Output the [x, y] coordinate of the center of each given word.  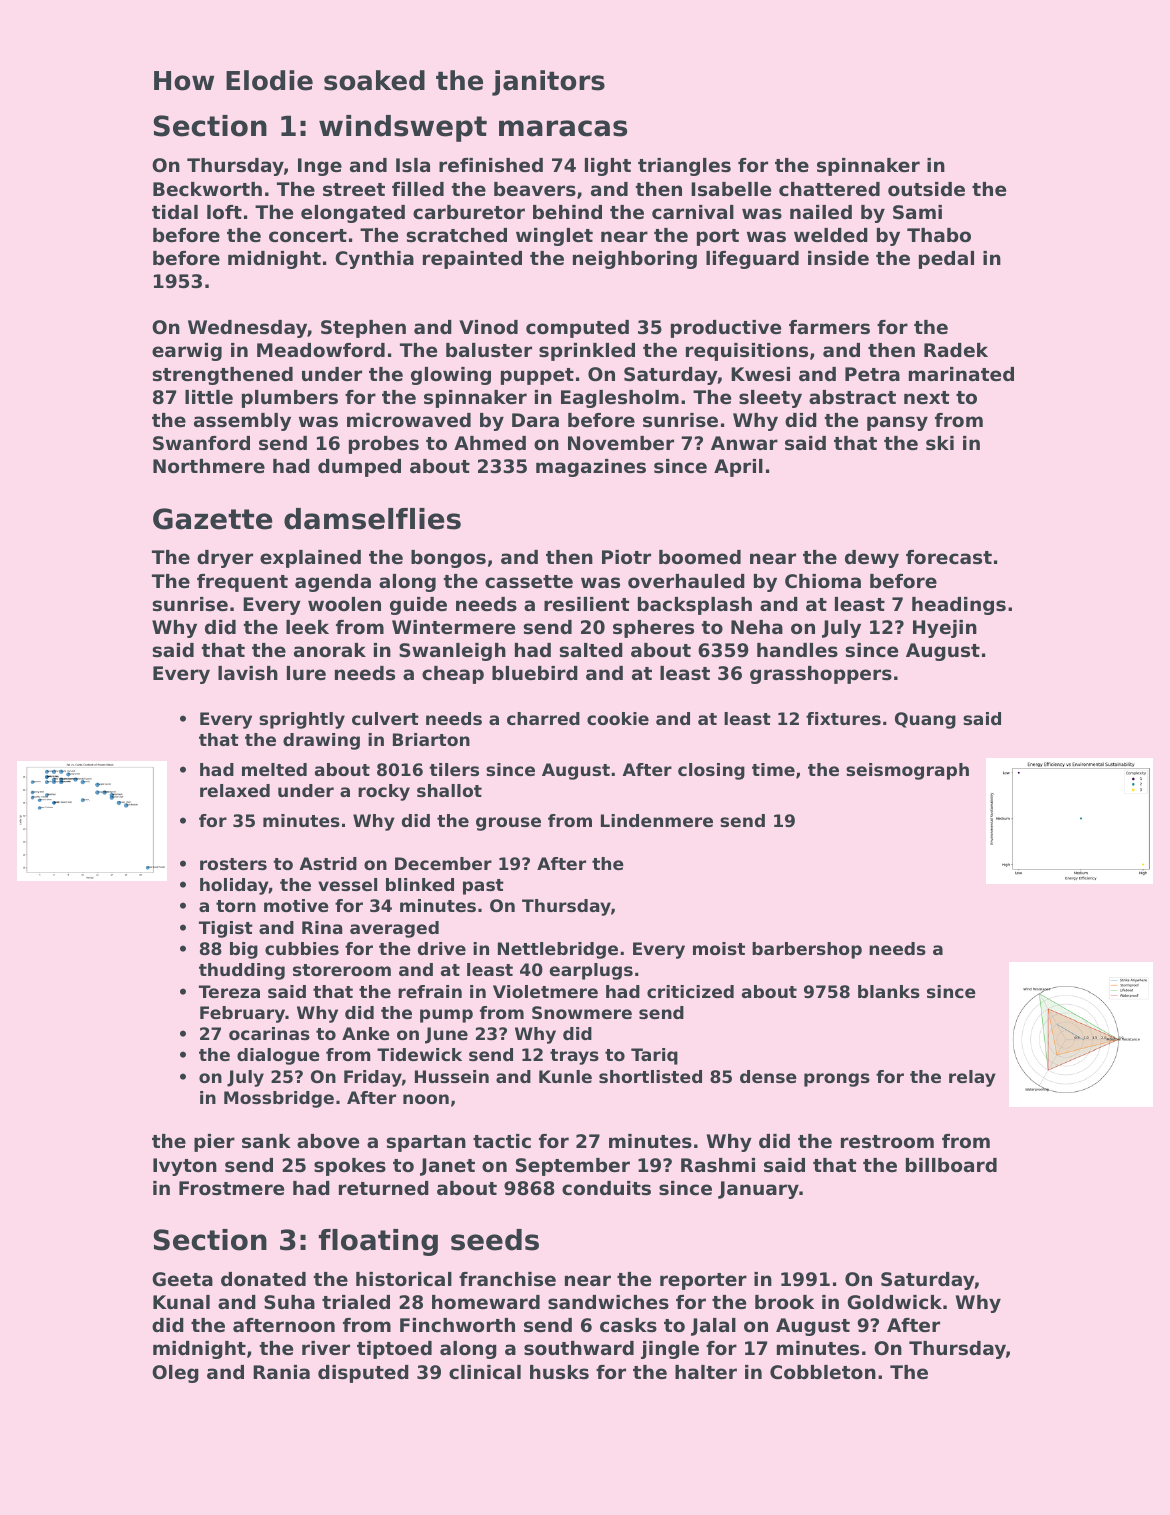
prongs [837, 1080]
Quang [925, 720]
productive [726, 329]
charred [543, 718]
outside [926, 189]
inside [838, 258]
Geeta [182, 1279]
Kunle [565, 1076]
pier [214, 1143]
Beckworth [207, 189]
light [608, 167]
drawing [321, 741]
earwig [187, 352]
